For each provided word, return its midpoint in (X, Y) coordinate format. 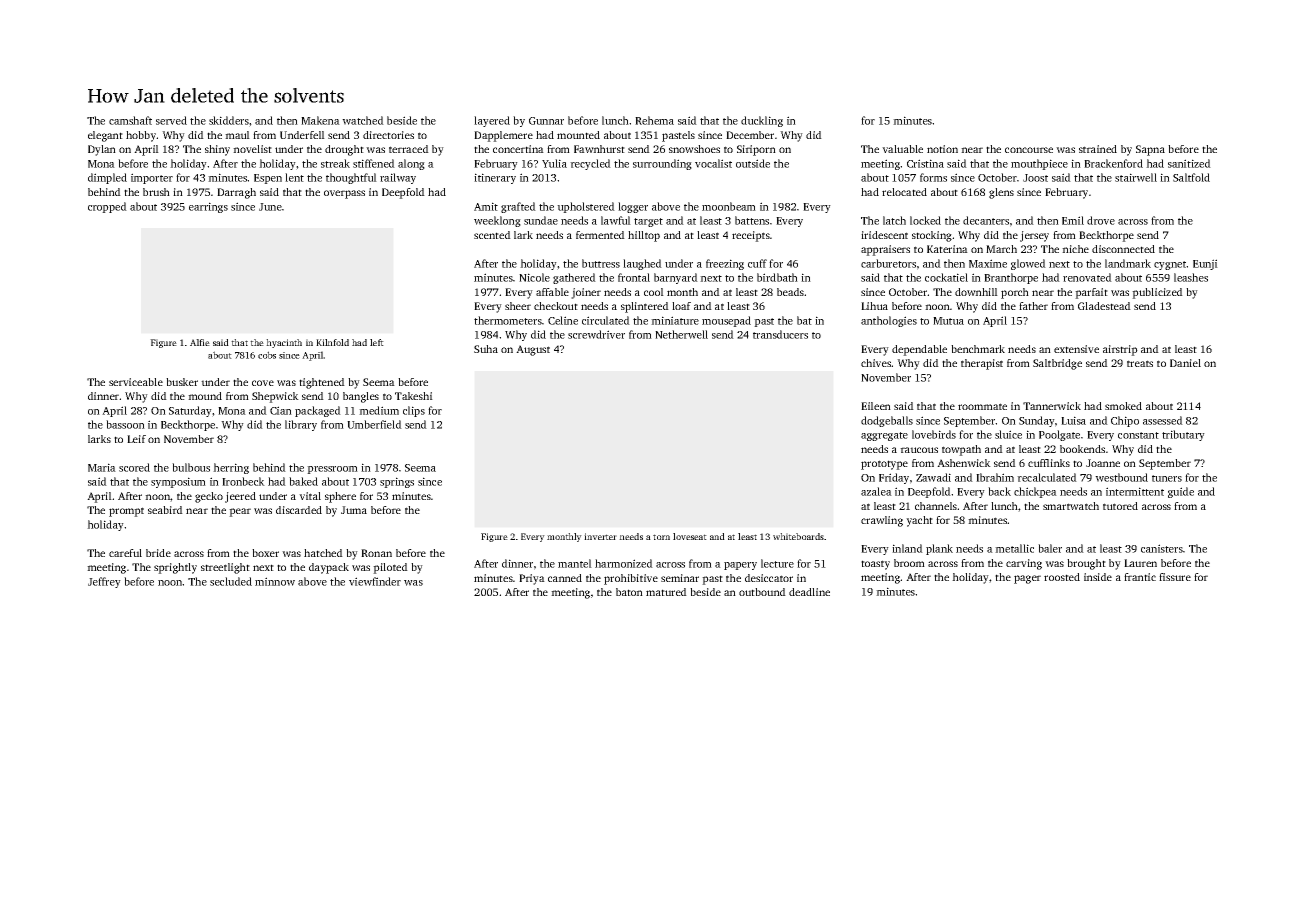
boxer (265, 553)
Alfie (200, 342)
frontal (634, 277)
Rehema (654, 120)
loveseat (690, 536)
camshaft (130, 120)
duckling (762, 121)
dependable (919, 350)
